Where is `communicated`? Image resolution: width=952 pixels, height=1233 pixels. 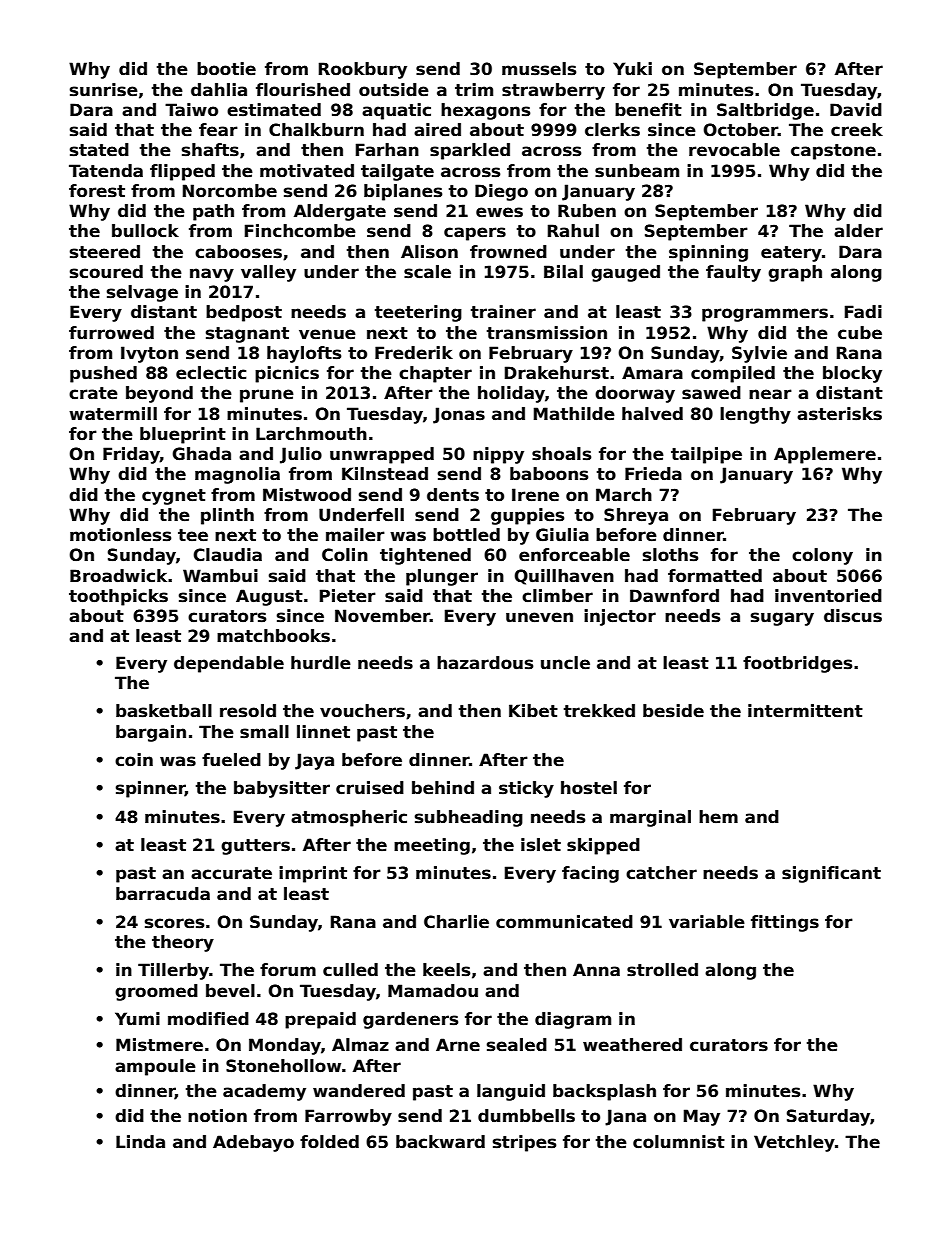 communicated is located at coordinates (564, 922).
